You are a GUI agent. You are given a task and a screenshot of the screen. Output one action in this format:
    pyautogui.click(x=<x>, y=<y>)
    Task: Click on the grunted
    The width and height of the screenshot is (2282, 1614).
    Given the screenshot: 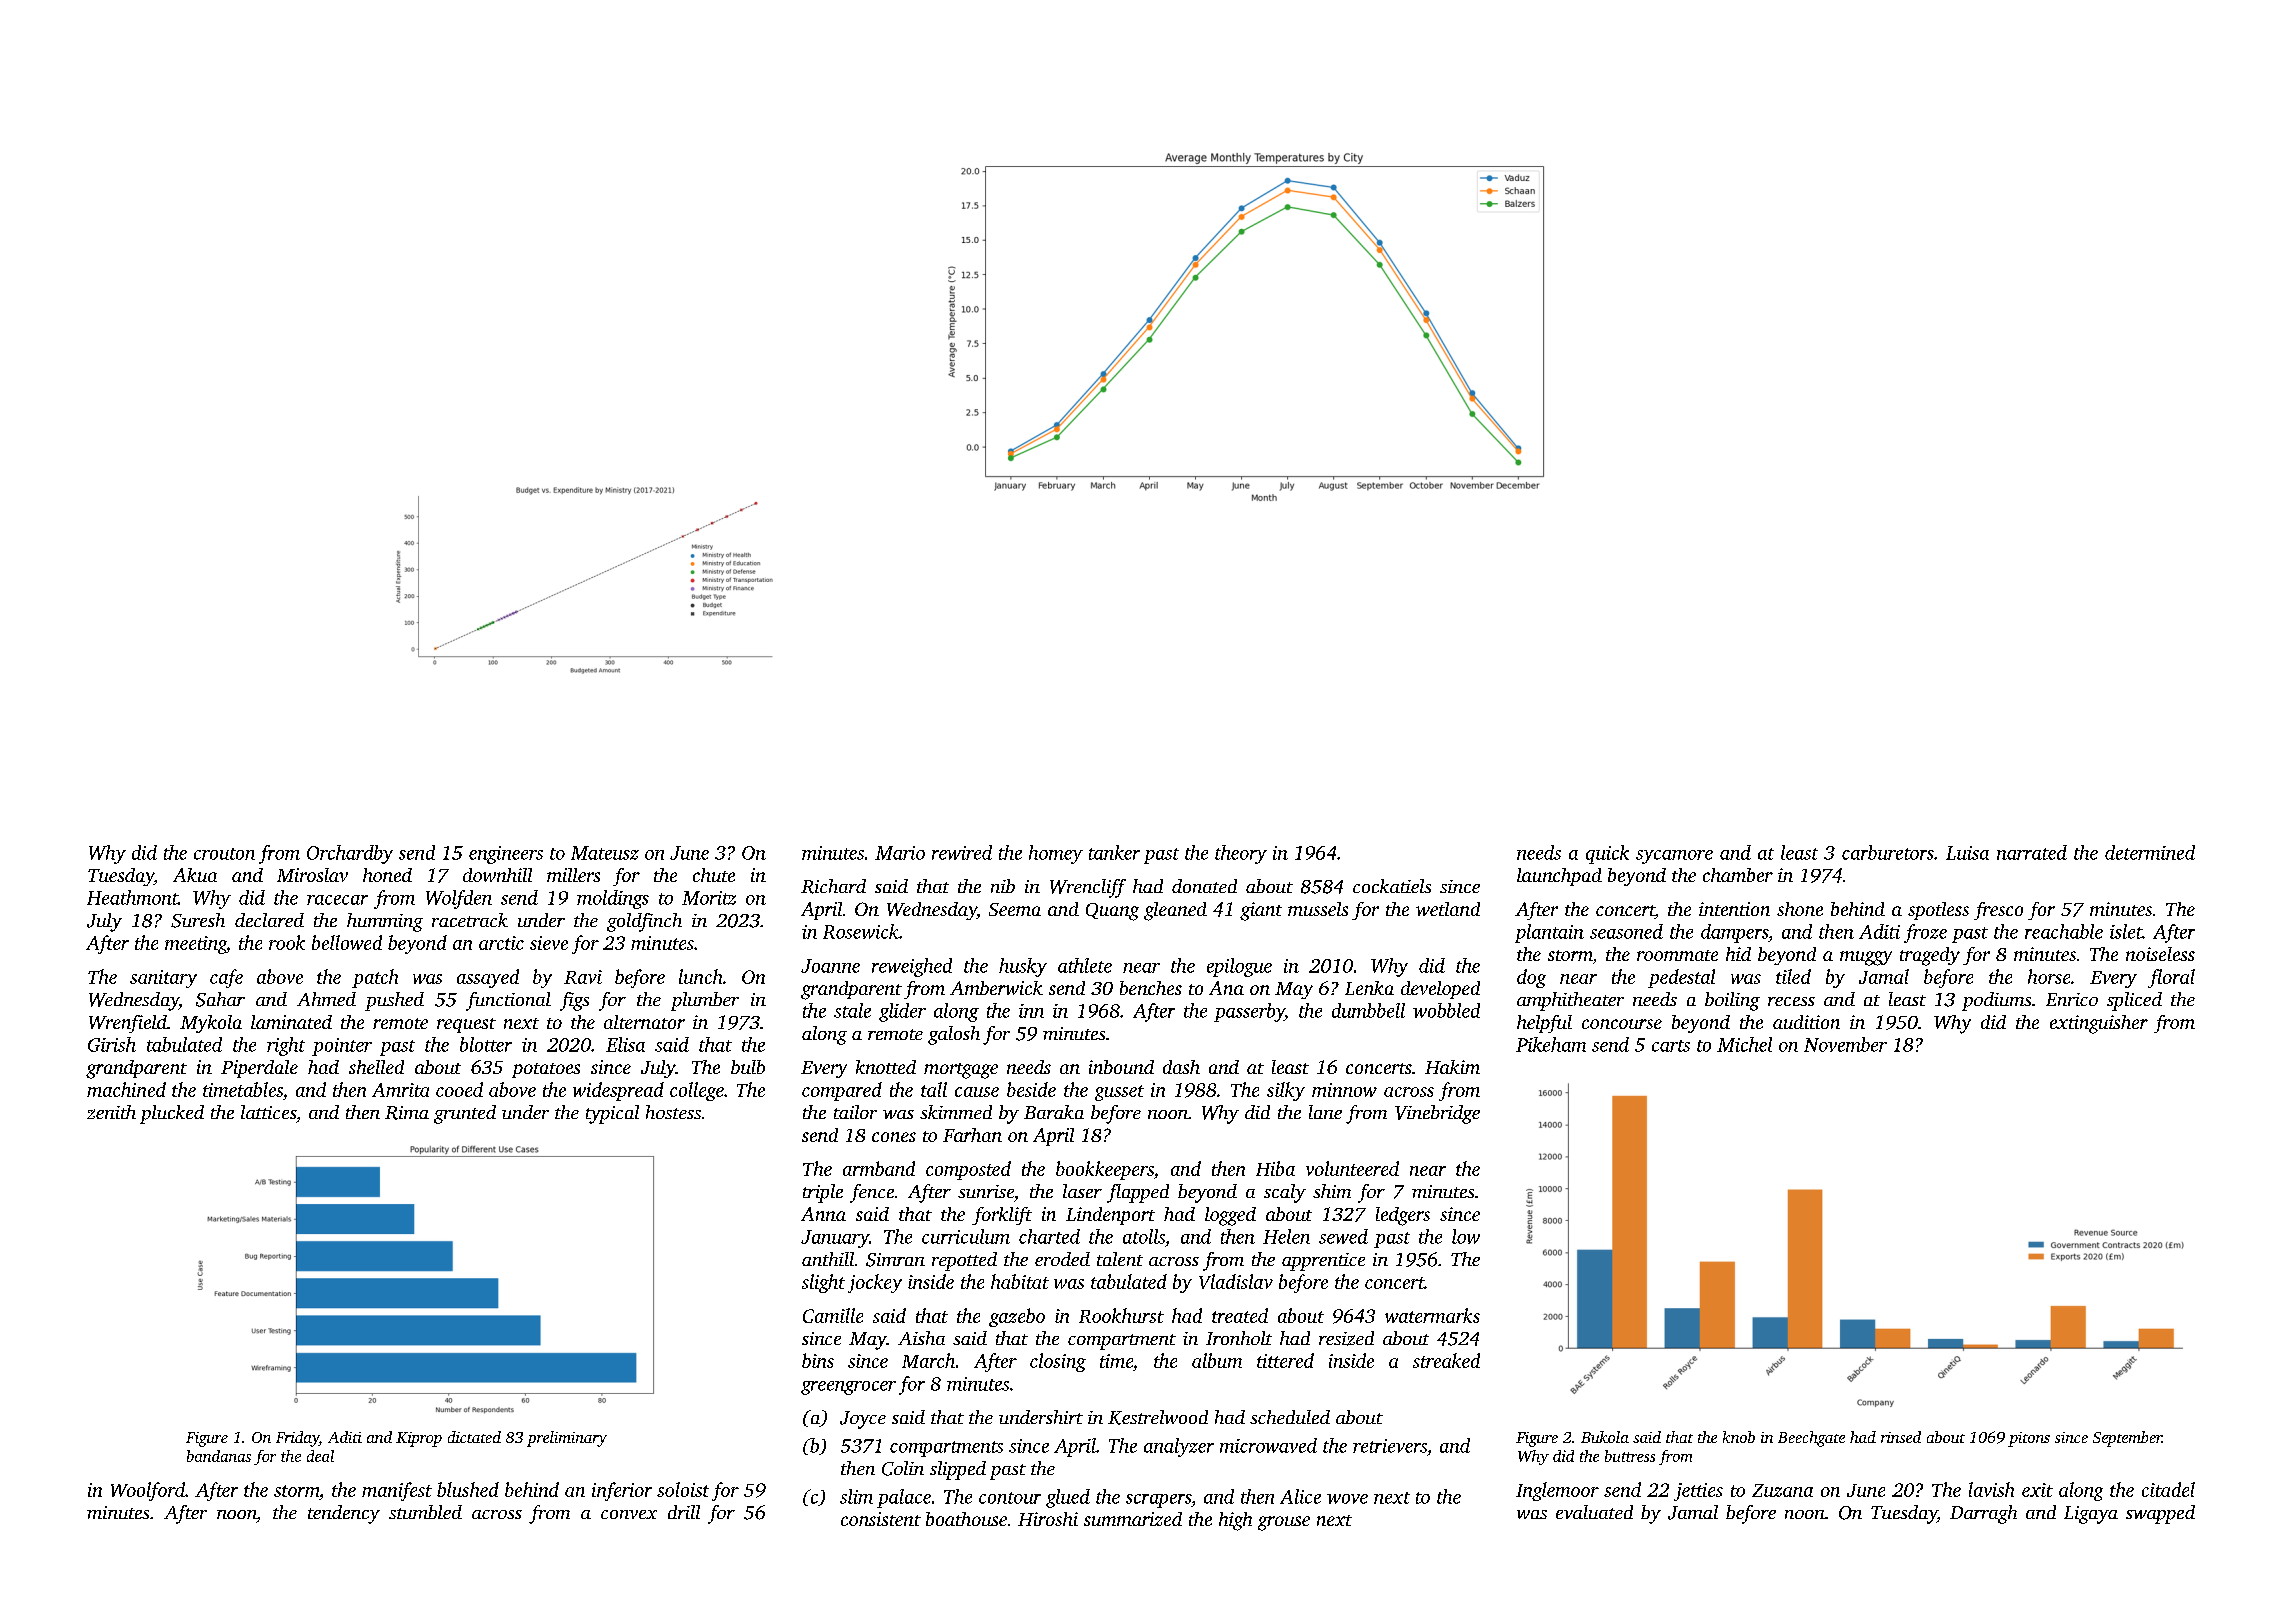 What is the action you would take?
    pyautogui.click(x=465, y=1114)
